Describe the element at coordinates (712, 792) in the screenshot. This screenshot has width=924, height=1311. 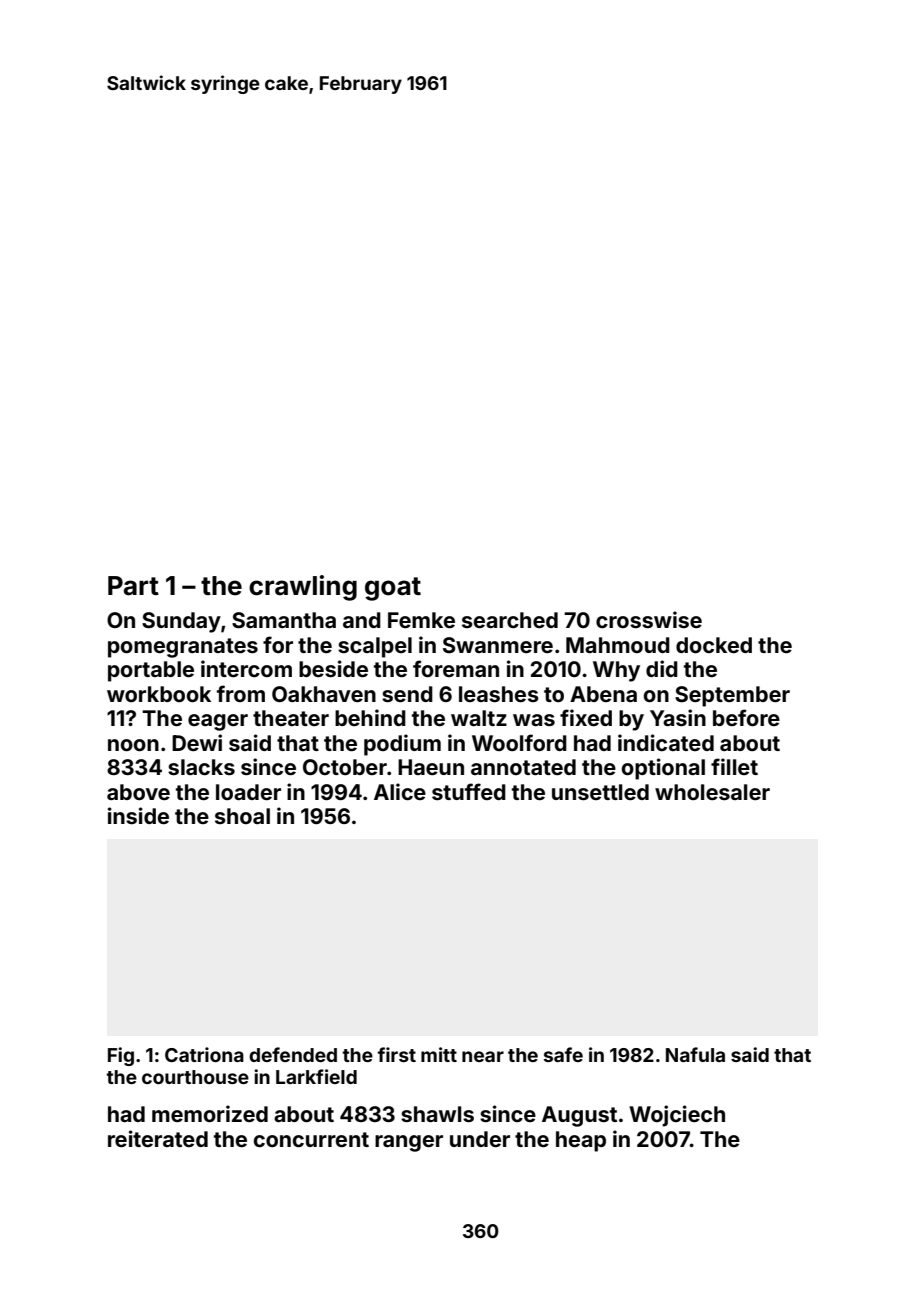
I see `wholesaler` at that location.
